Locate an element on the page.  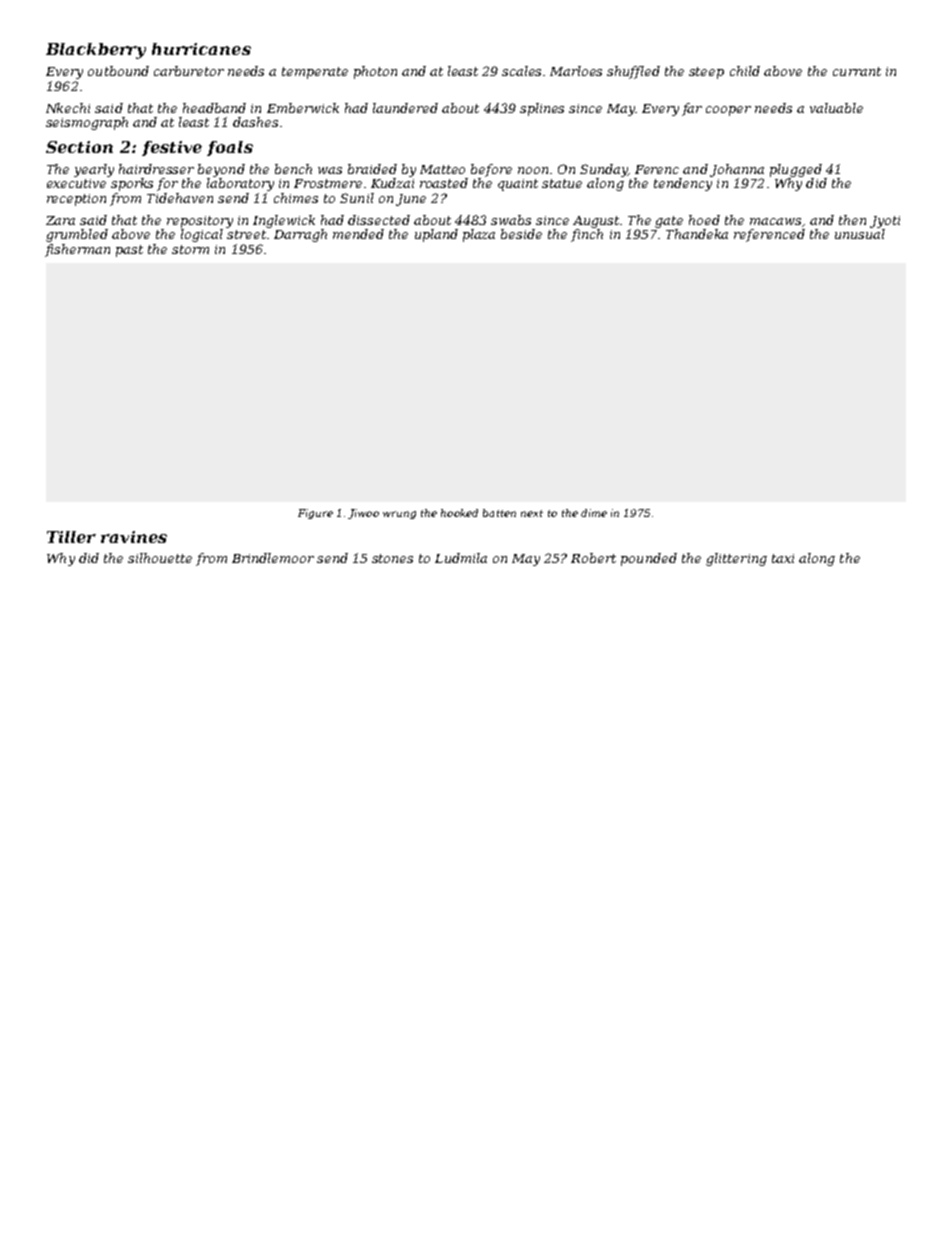
dime is located at coordinates (594, 513).
